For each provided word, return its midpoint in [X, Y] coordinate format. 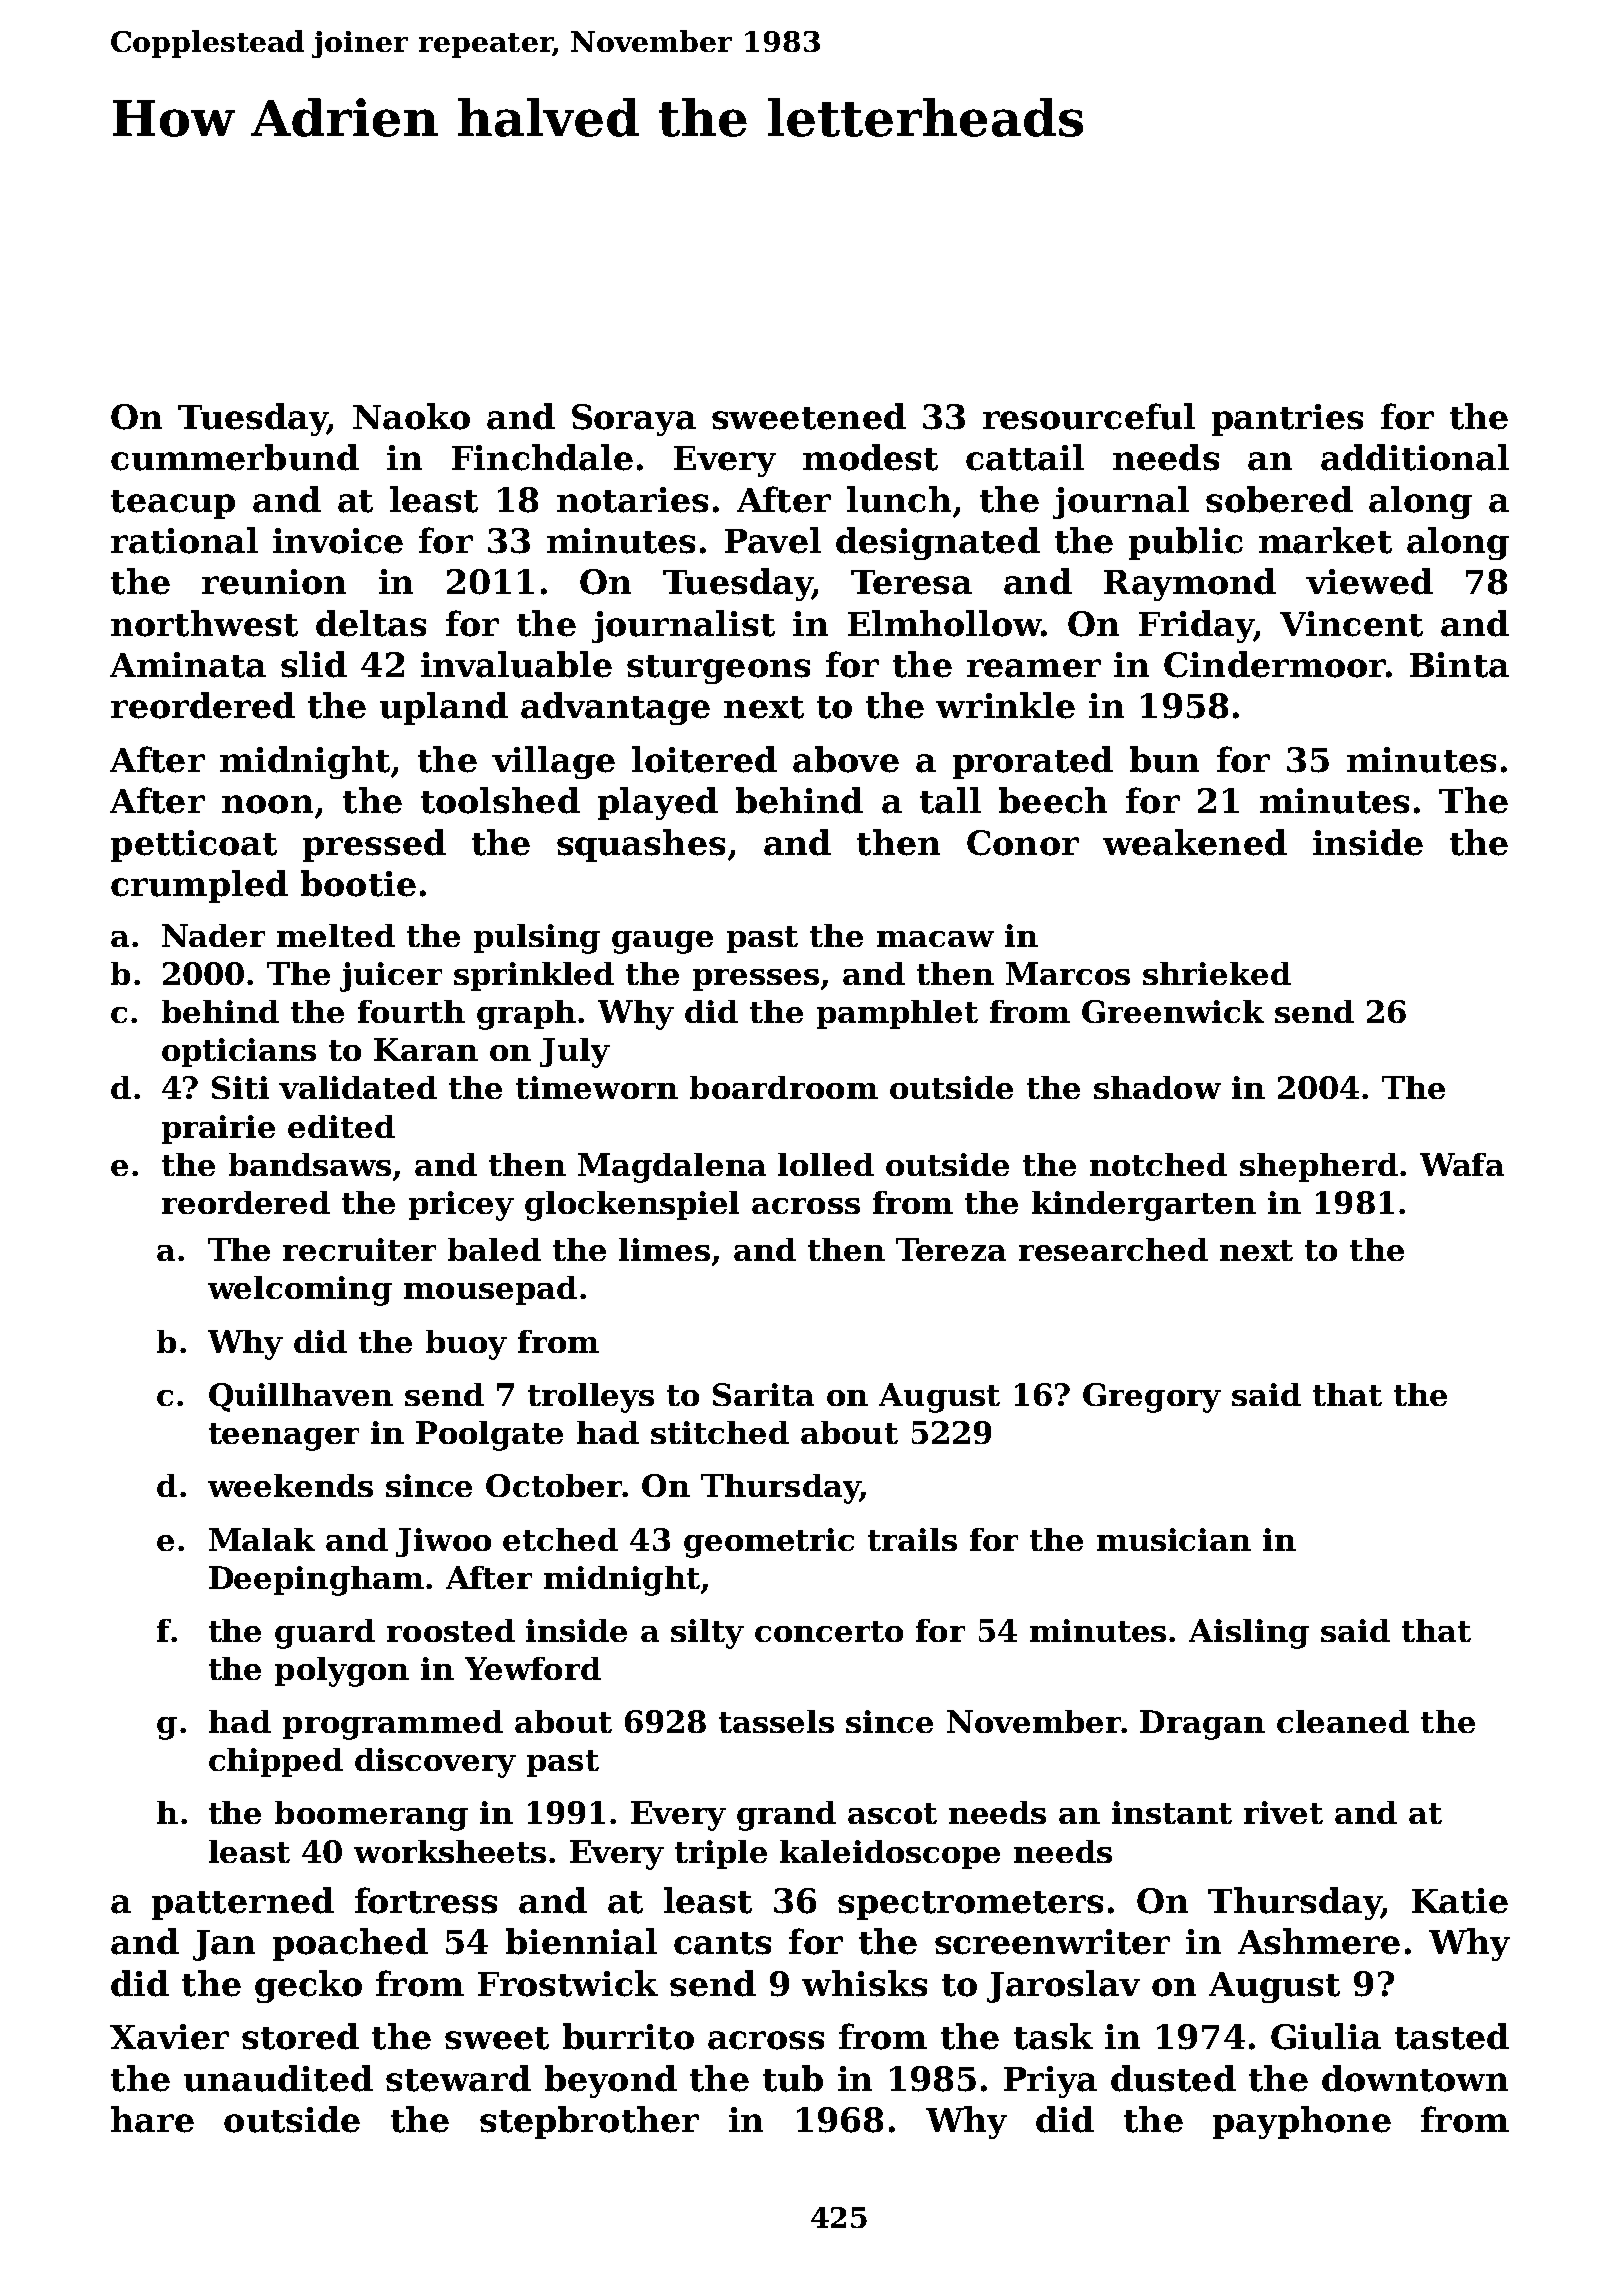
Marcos [1068, 973]
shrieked [1217, 973]
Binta [1459, 665]
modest [870, 457]
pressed [374, 845]
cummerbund [235, 457]
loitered [704, 759]
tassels [776, 1721]
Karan [426, 1049]
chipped [276, 1762]
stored [300, 2036]
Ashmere [1319, 1941]
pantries [1287, 420]
